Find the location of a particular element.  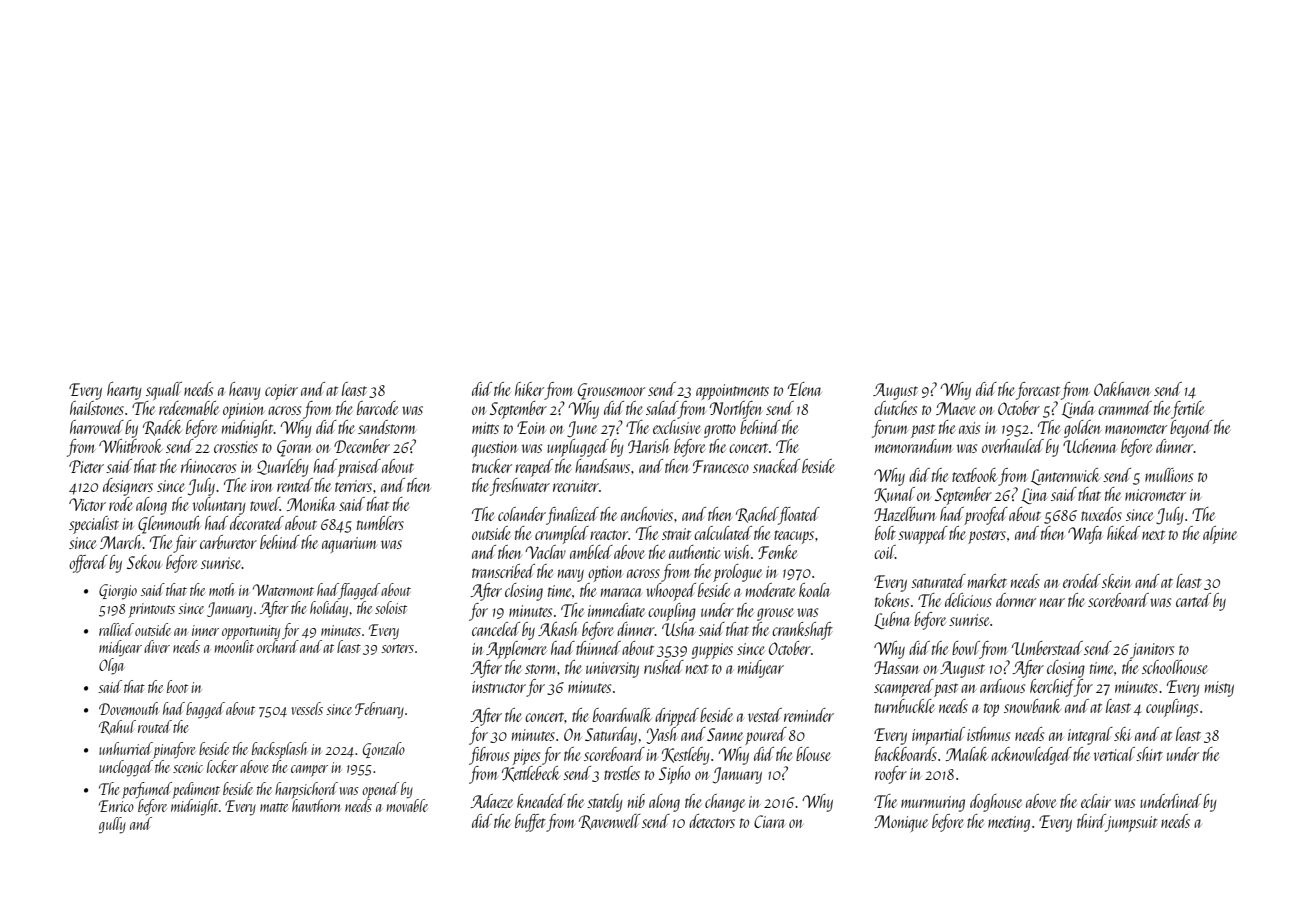

Monika is located at coordinates (311, 504).
